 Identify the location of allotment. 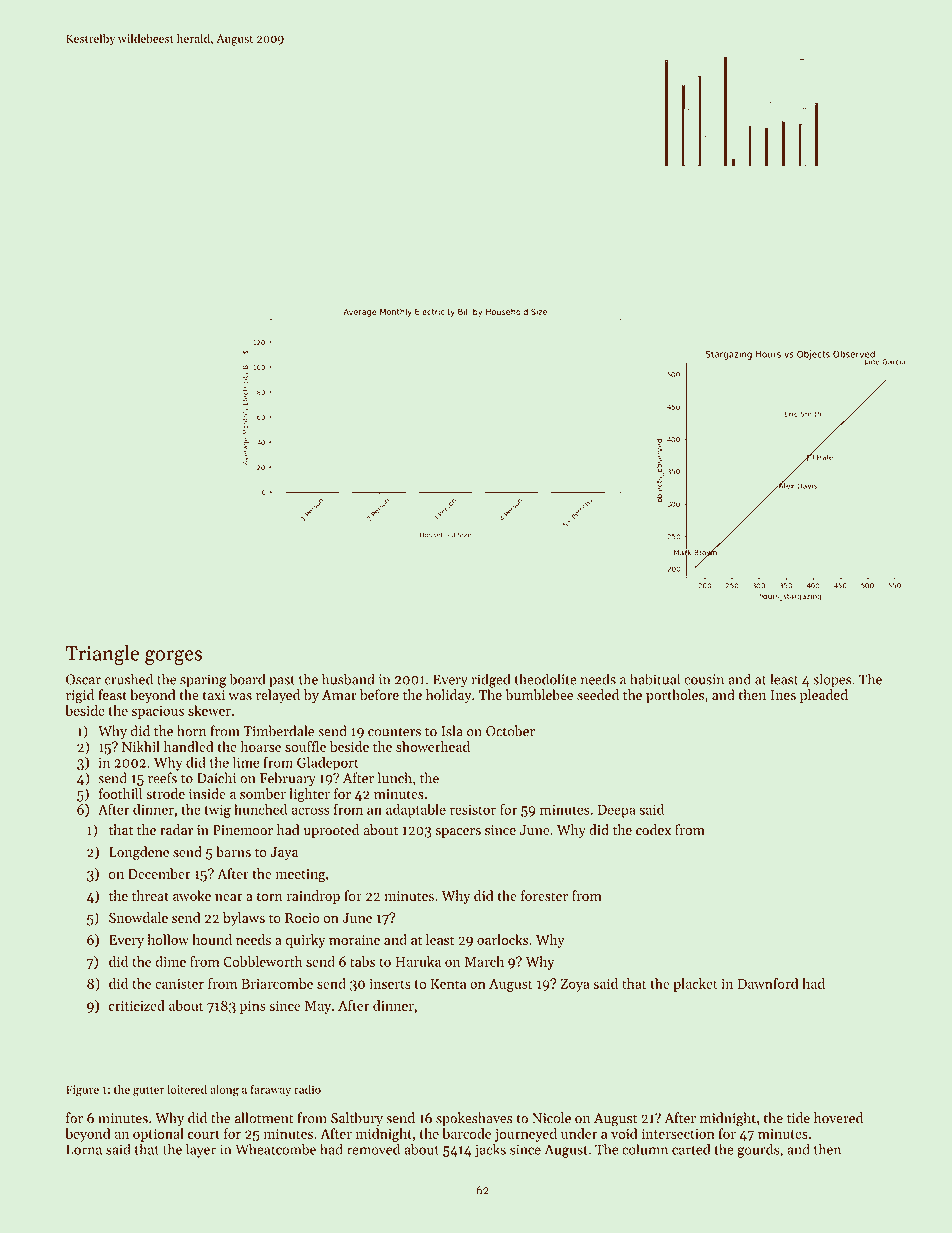
(264, 1118).
